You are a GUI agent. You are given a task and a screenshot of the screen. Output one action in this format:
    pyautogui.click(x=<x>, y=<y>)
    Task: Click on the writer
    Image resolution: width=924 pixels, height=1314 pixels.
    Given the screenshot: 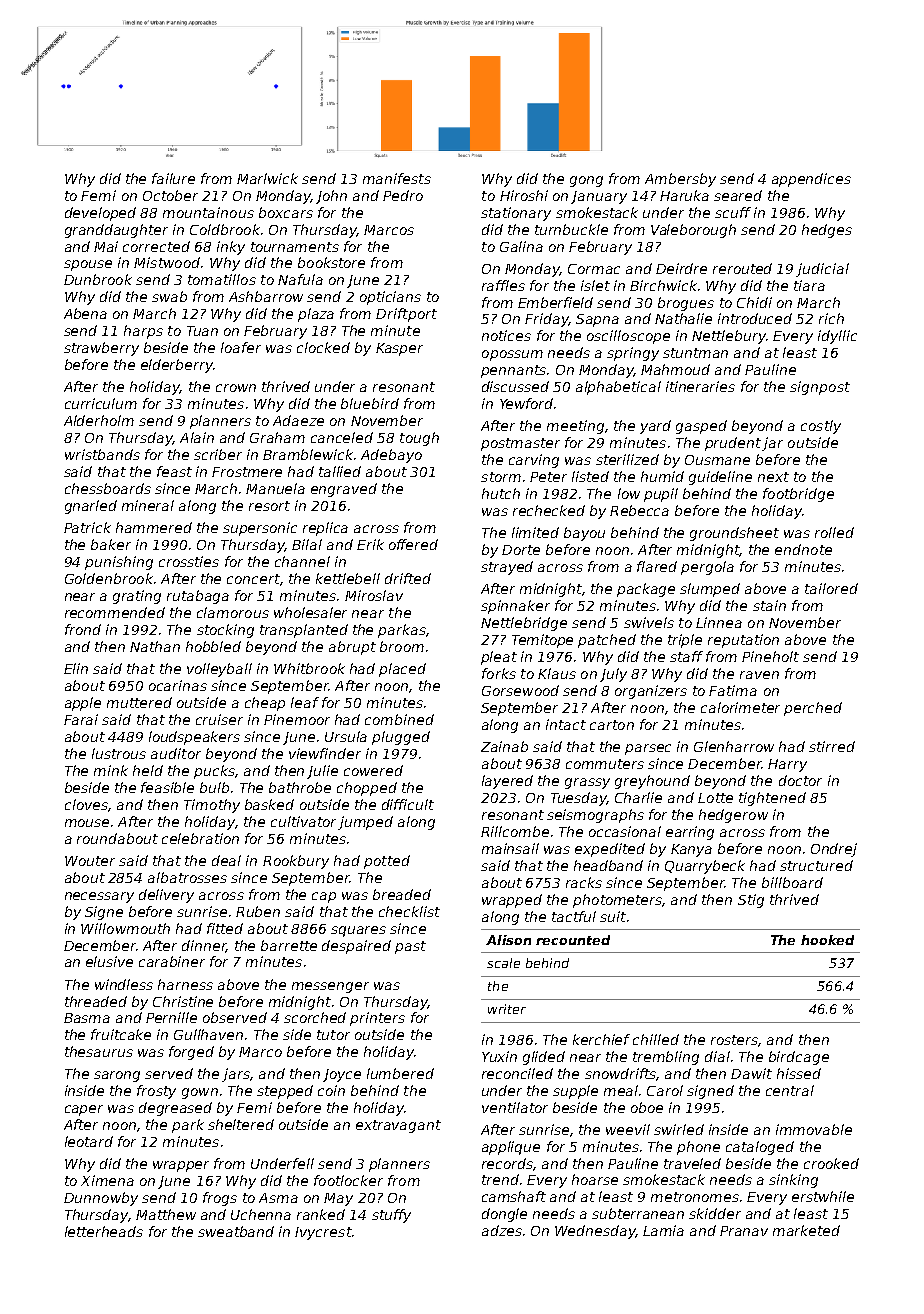 What is the action you would take?
    pyautogui.click(x=507, y=1009)
